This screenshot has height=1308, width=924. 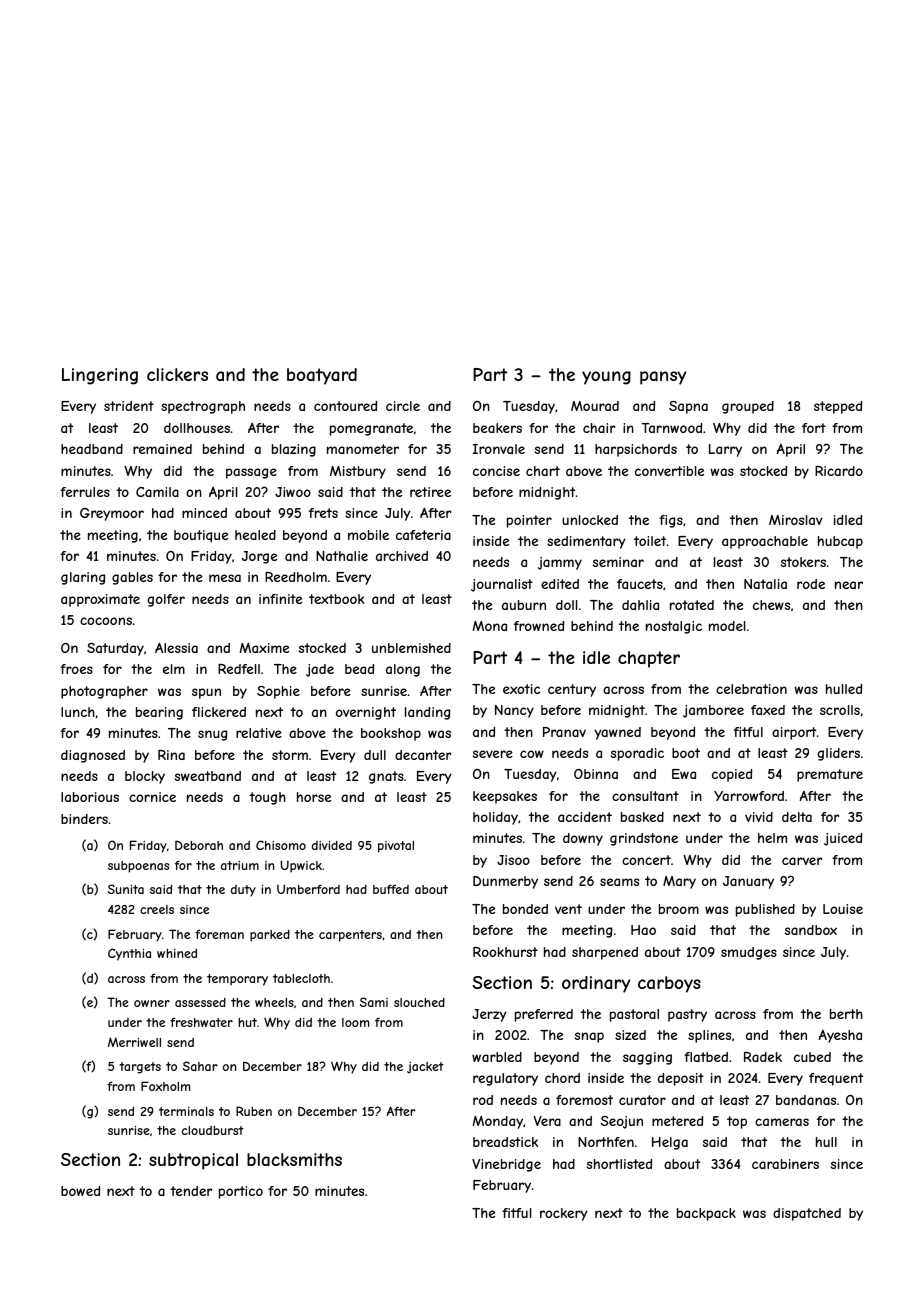 What do you see at coordinates (617, 733) in the screenshot?
I see `yawned` at bounding box center [617, 733].
